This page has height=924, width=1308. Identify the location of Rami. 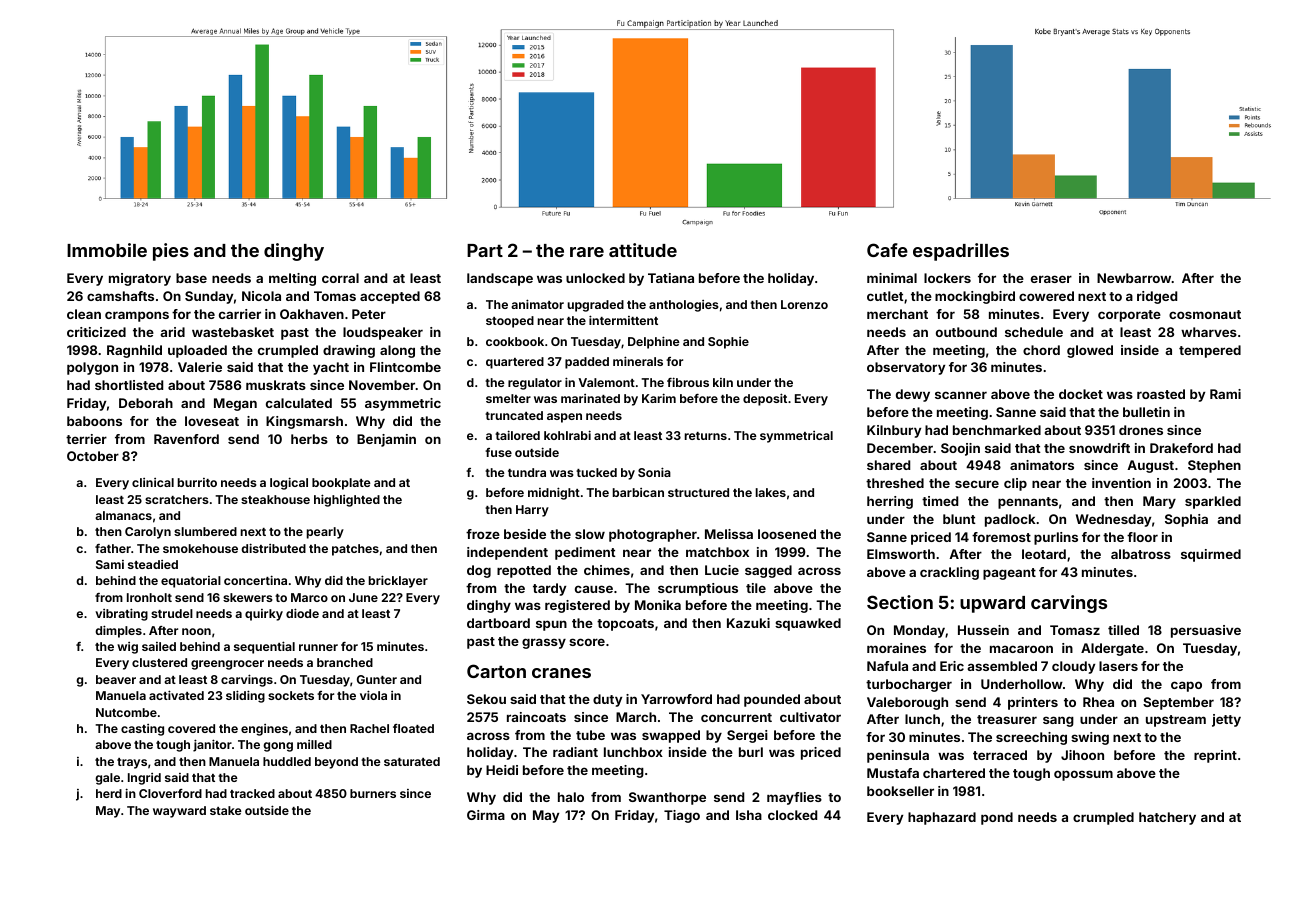
(1225, 394).
